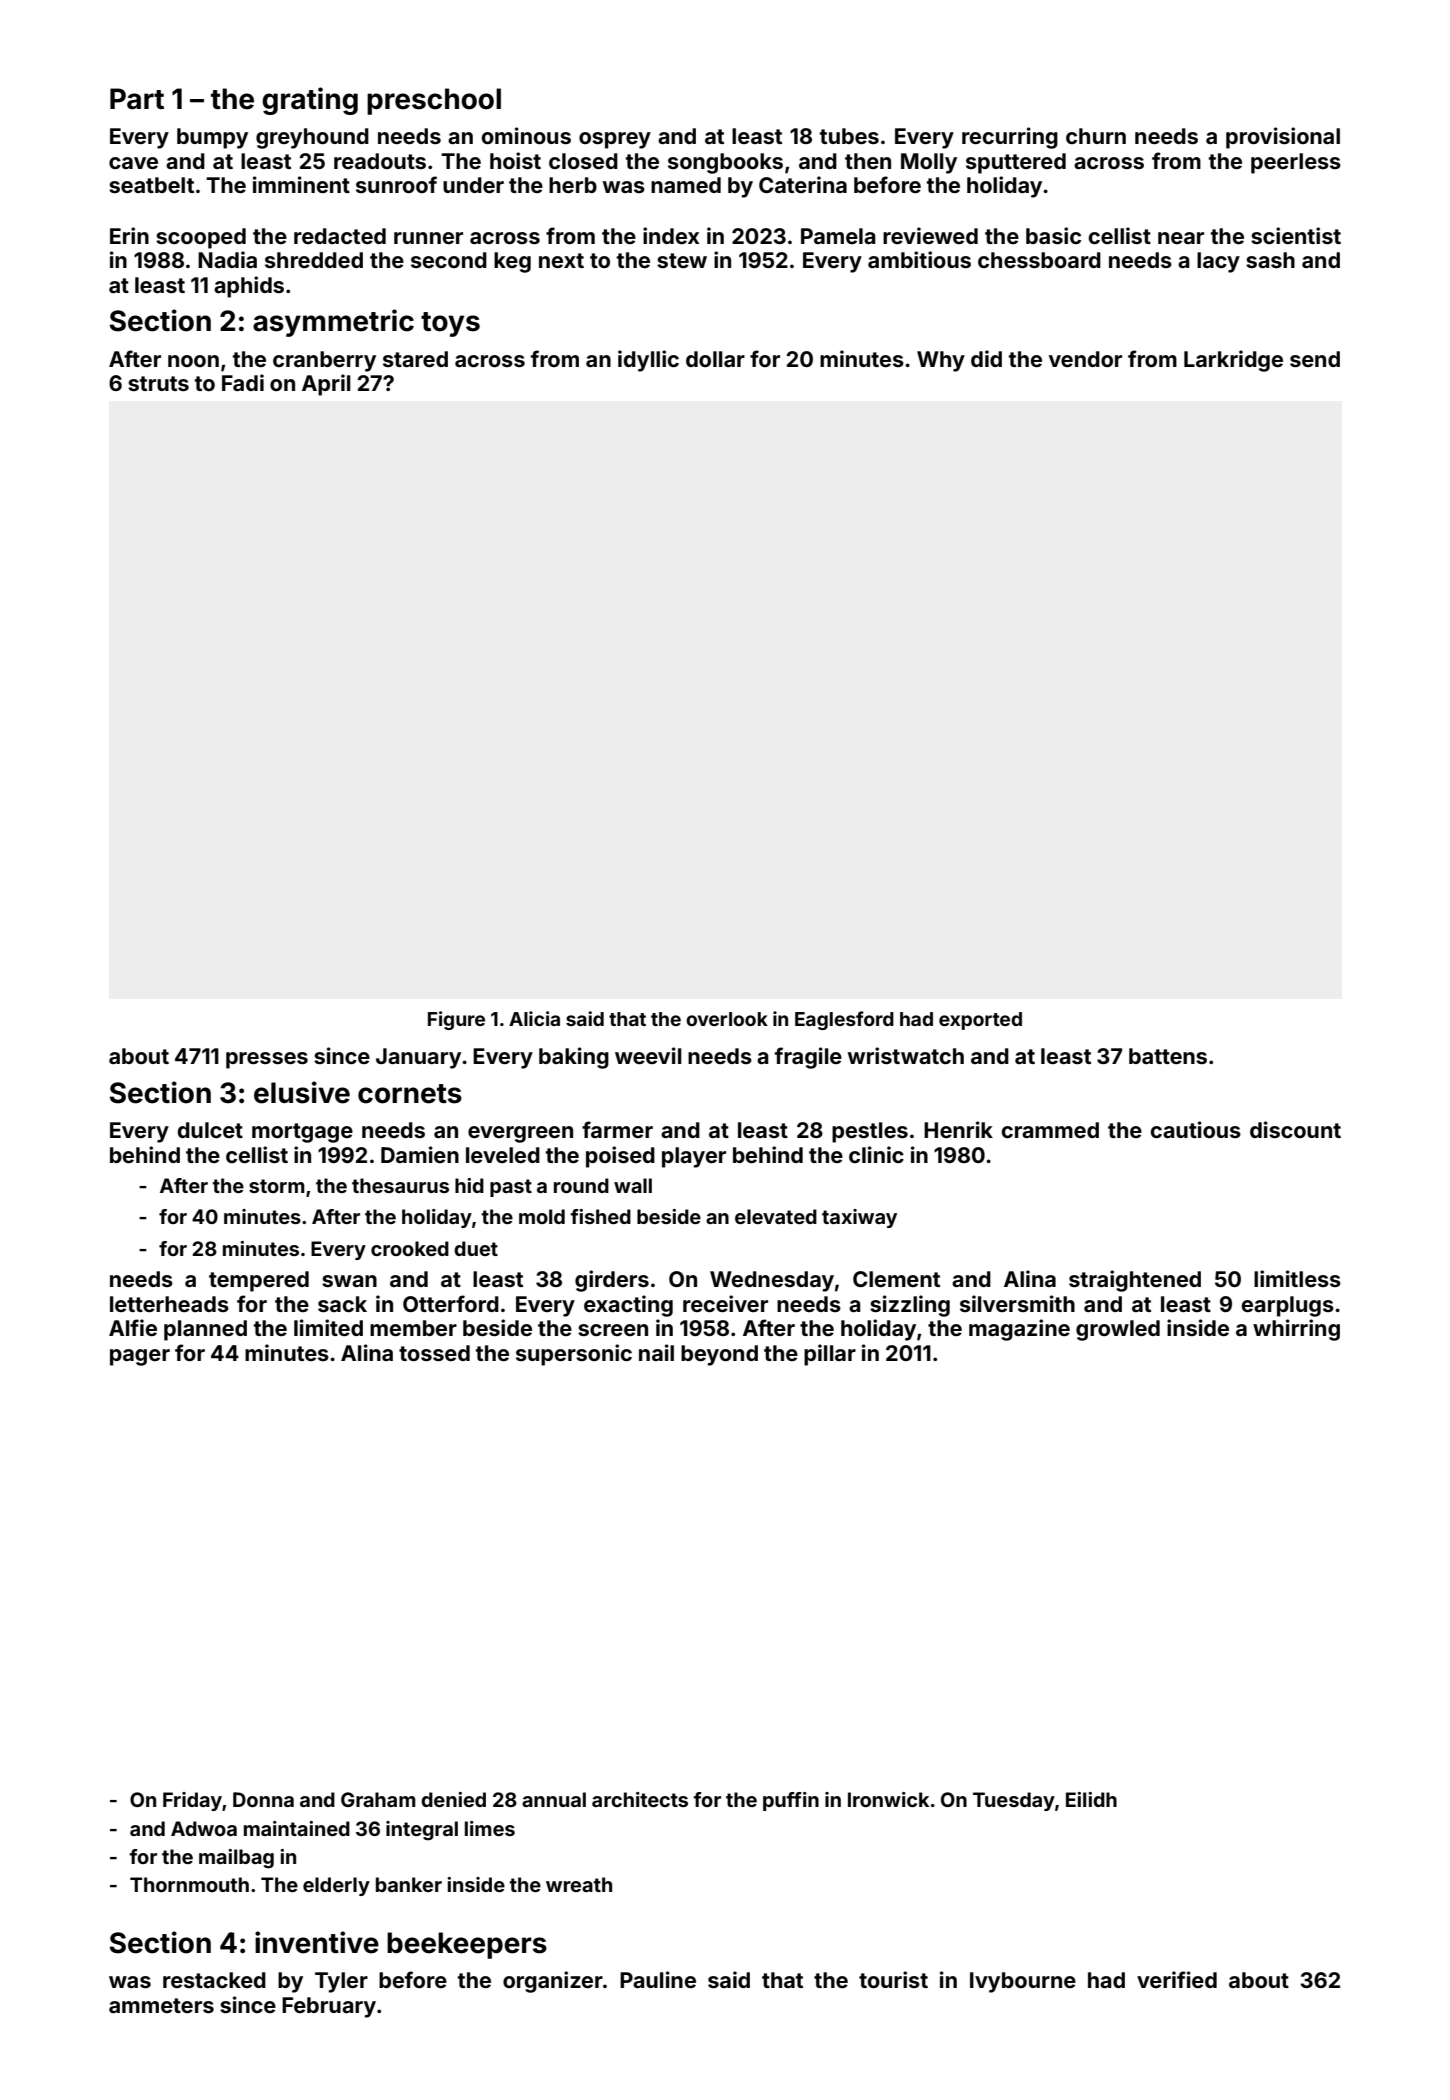 The width and height of the page is (1450, 2100). What do you see at coordinates (1297, 1278) in the page?
I see `limitless` at bounding box center [1297, 1278].
